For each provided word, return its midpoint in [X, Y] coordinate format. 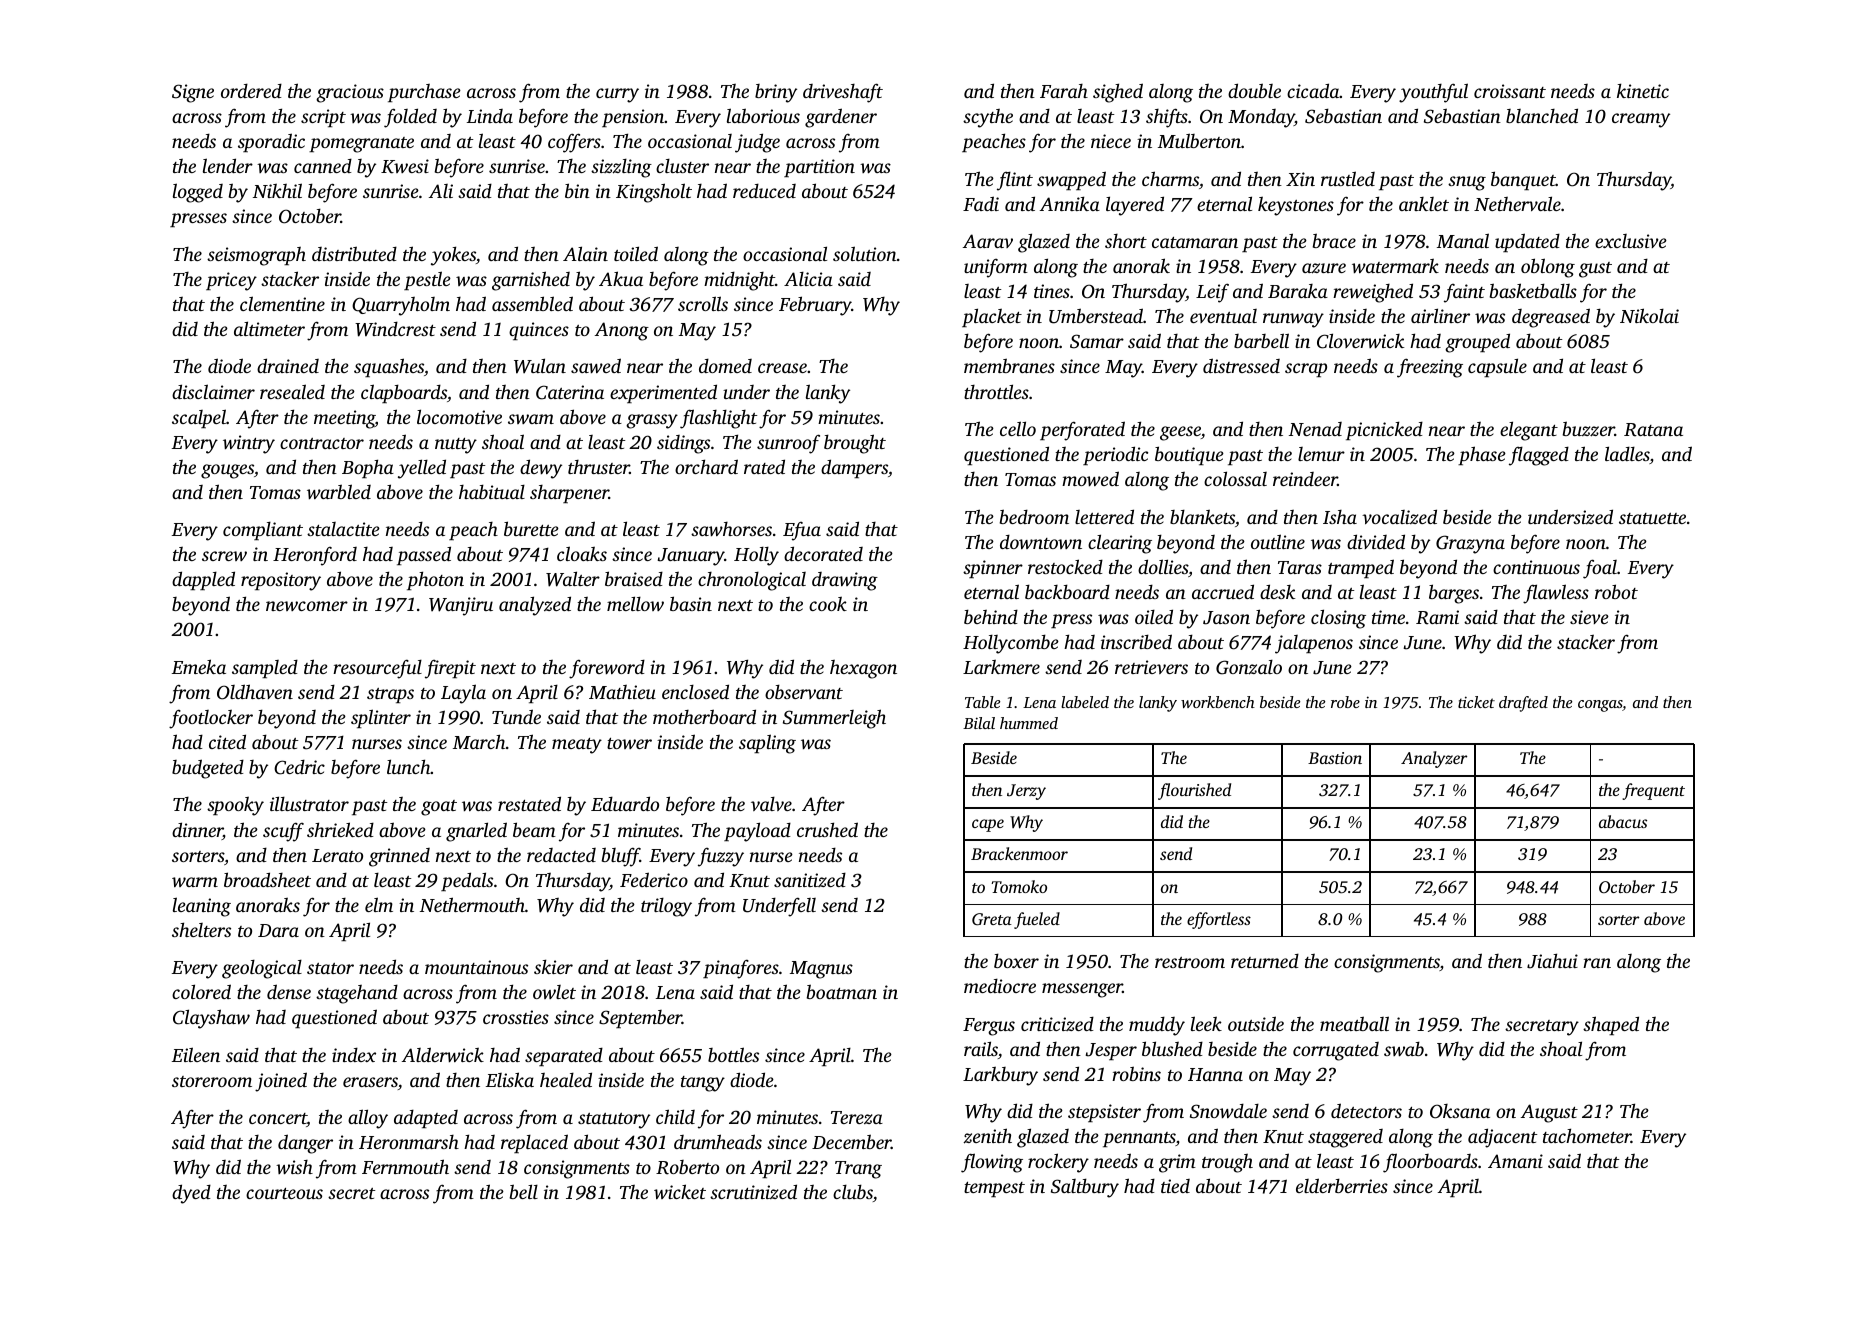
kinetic [1643, 90]
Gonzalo [1249, 667]
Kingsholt [654, 193]
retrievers [1151, 667]
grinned [399, 857]
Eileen [196, 1054]
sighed [1118, 93]
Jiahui [1552, 961]
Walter [573, 579]
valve [771, 804]
